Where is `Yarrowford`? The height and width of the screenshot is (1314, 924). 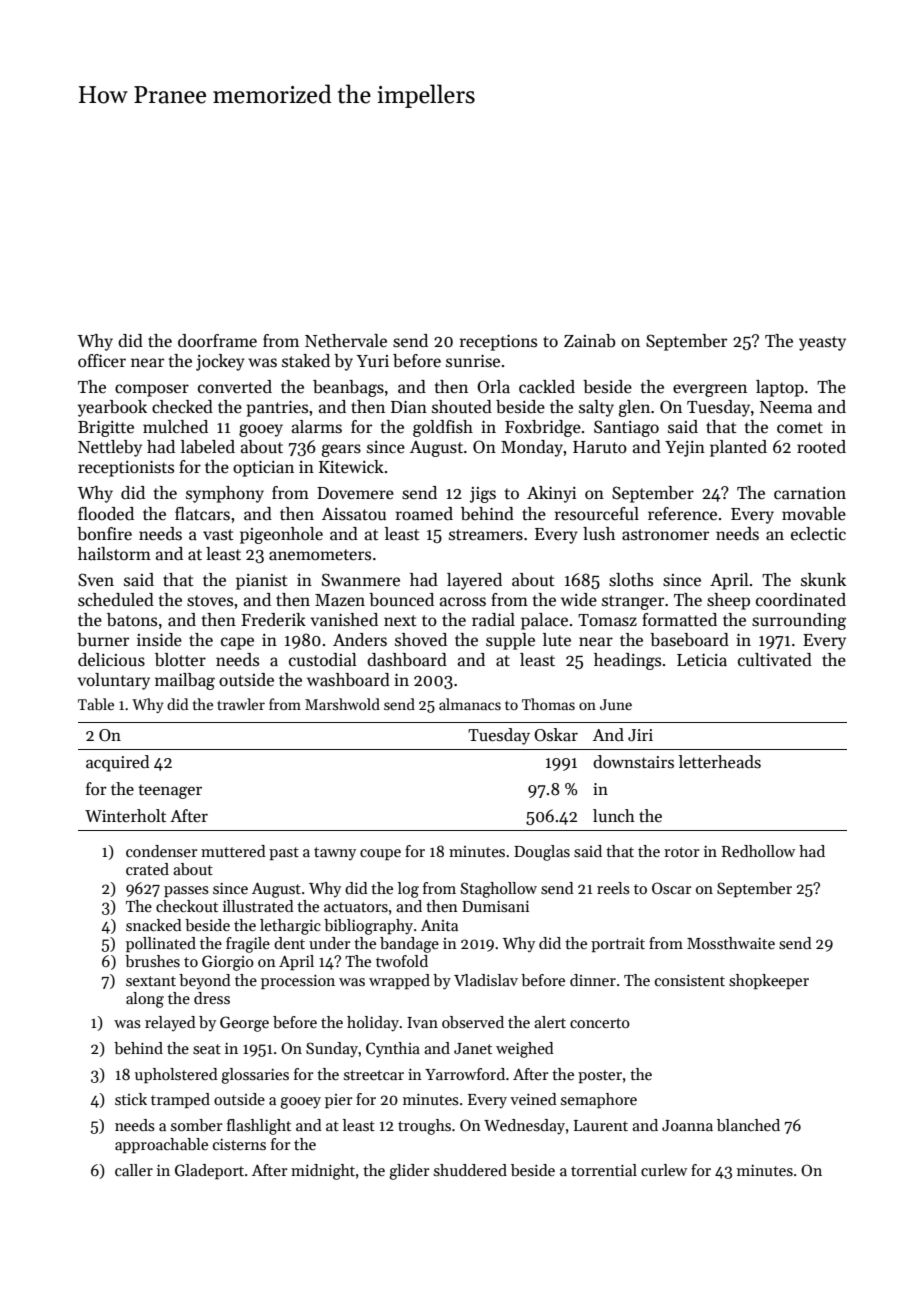
Yarrowford is located at coordinates (465, 1074).
